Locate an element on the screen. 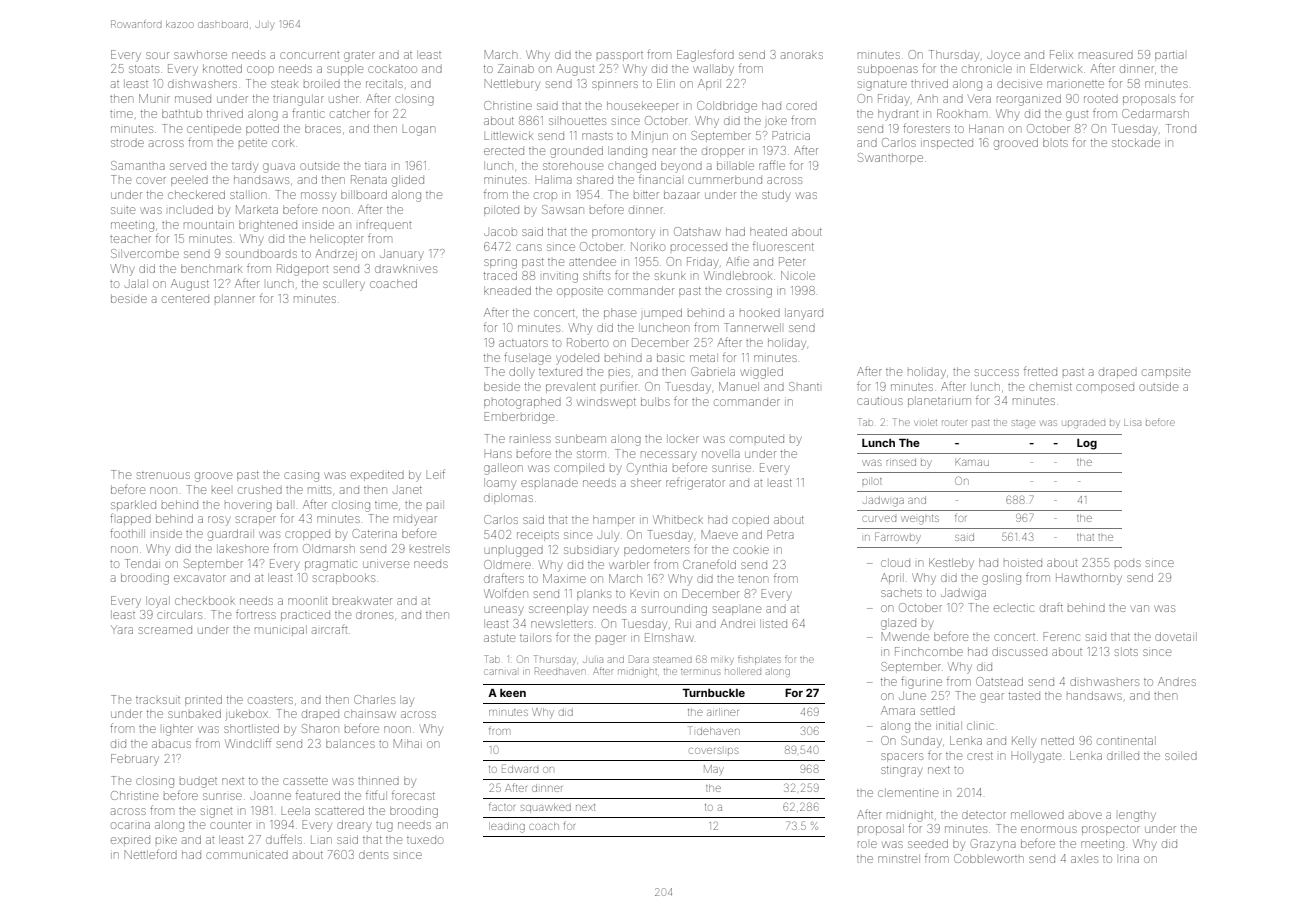  Charles is located at coordinates (374, 699).
